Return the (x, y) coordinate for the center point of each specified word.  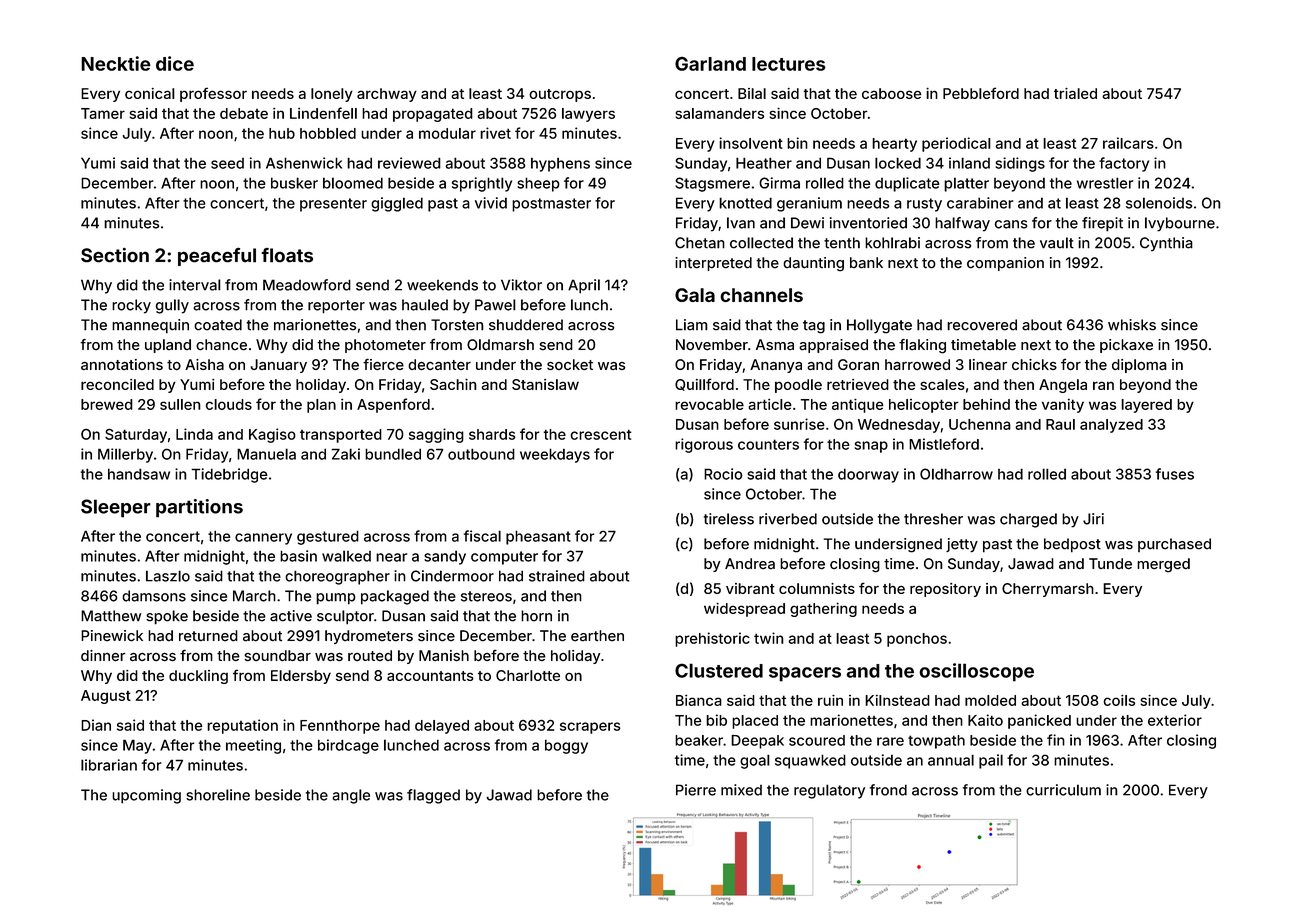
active (291, 616)
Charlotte (528, 675)
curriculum (1063, 790)
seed (227, 163)
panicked (1039, 721)
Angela (1063, 386)
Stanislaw (545, 384)
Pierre (696, 790)
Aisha (204, 364)
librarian (109, 765)
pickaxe (1126, 346)
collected (761, 243)
